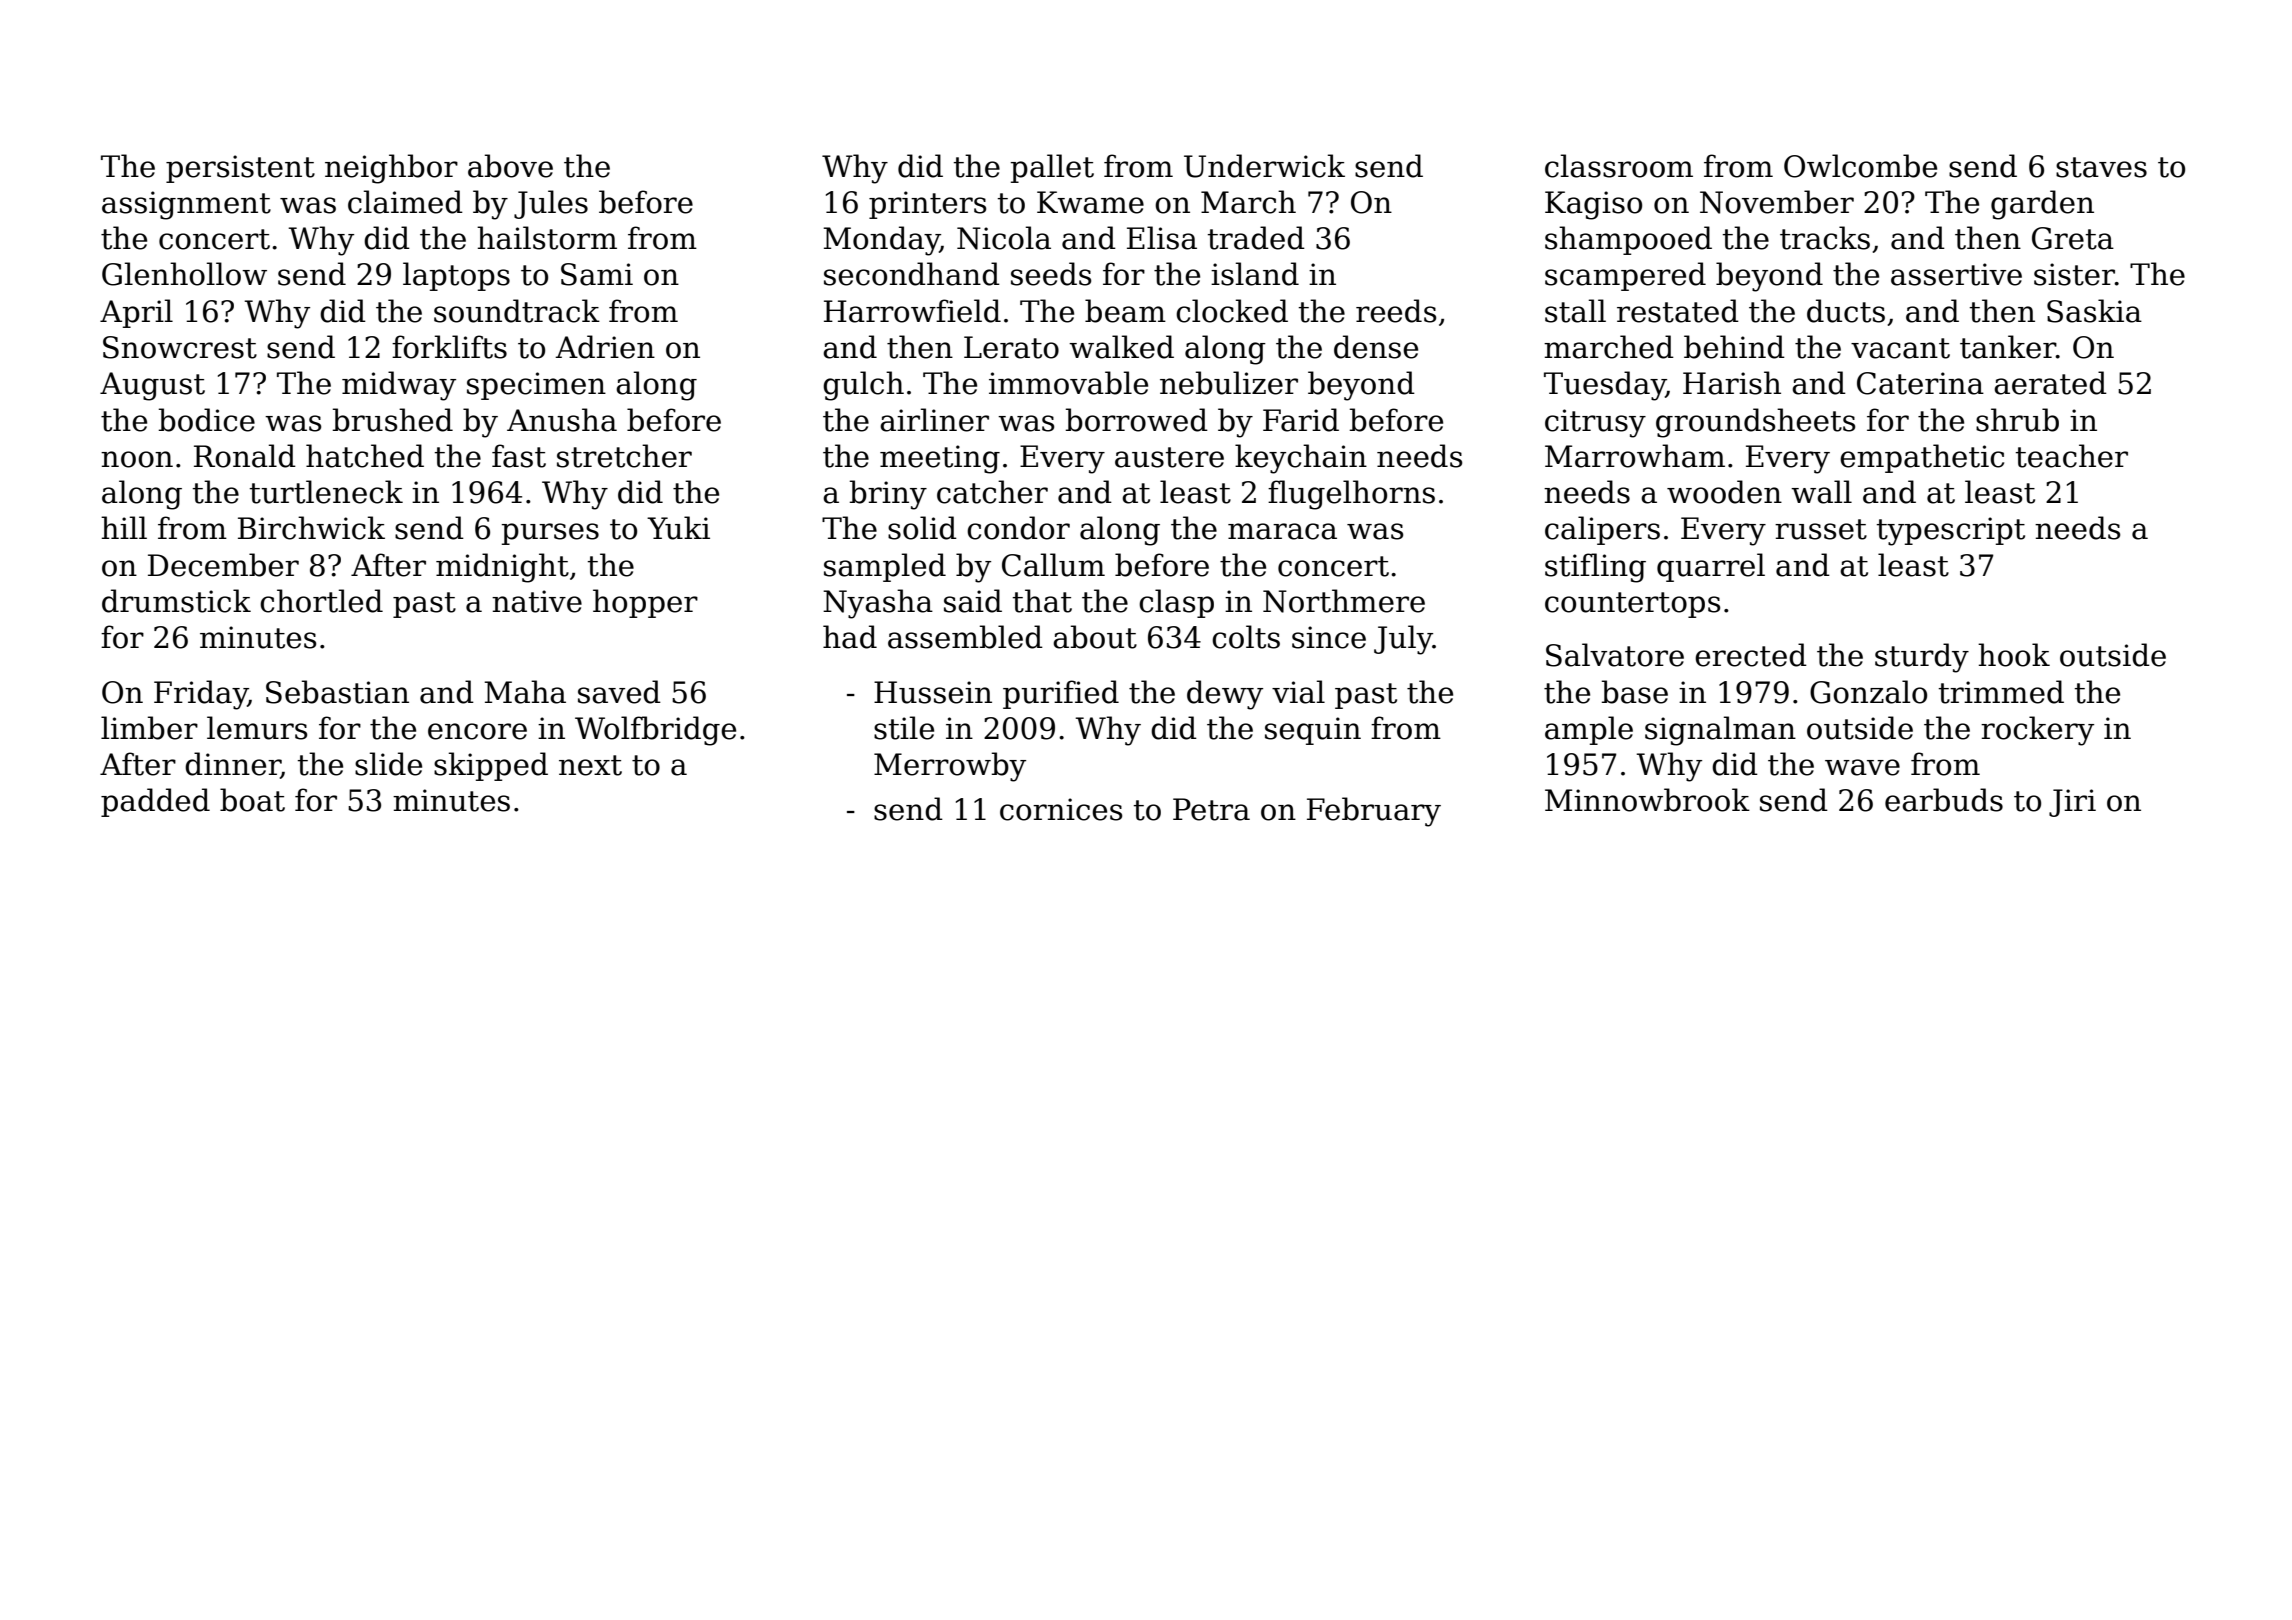  Describe the element at coordinates (1635, 456) in the screenshot. I see `Marrowham` at that location.
